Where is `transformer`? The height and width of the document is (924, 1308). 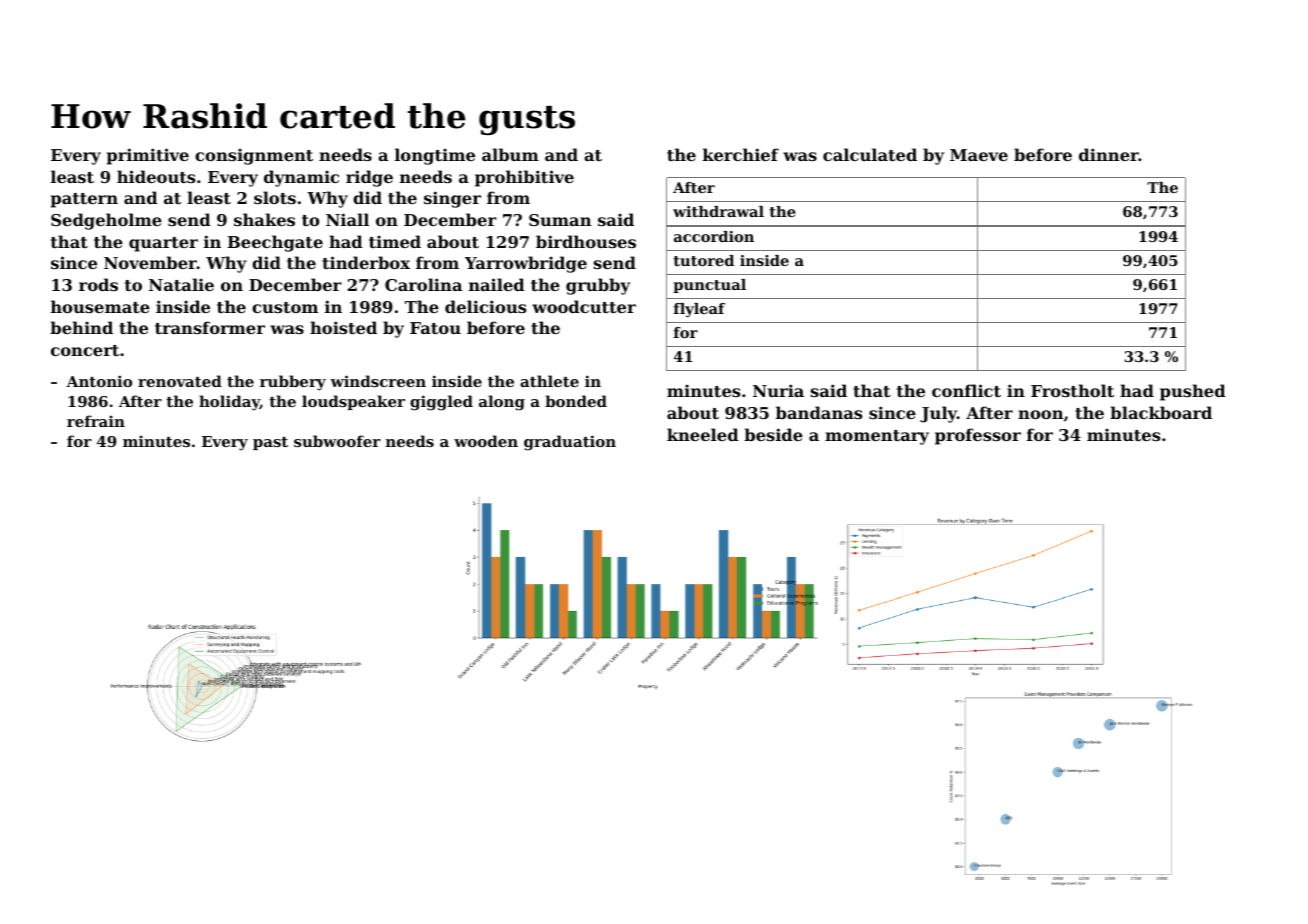
transformer is located at coordinates (210, 327).
